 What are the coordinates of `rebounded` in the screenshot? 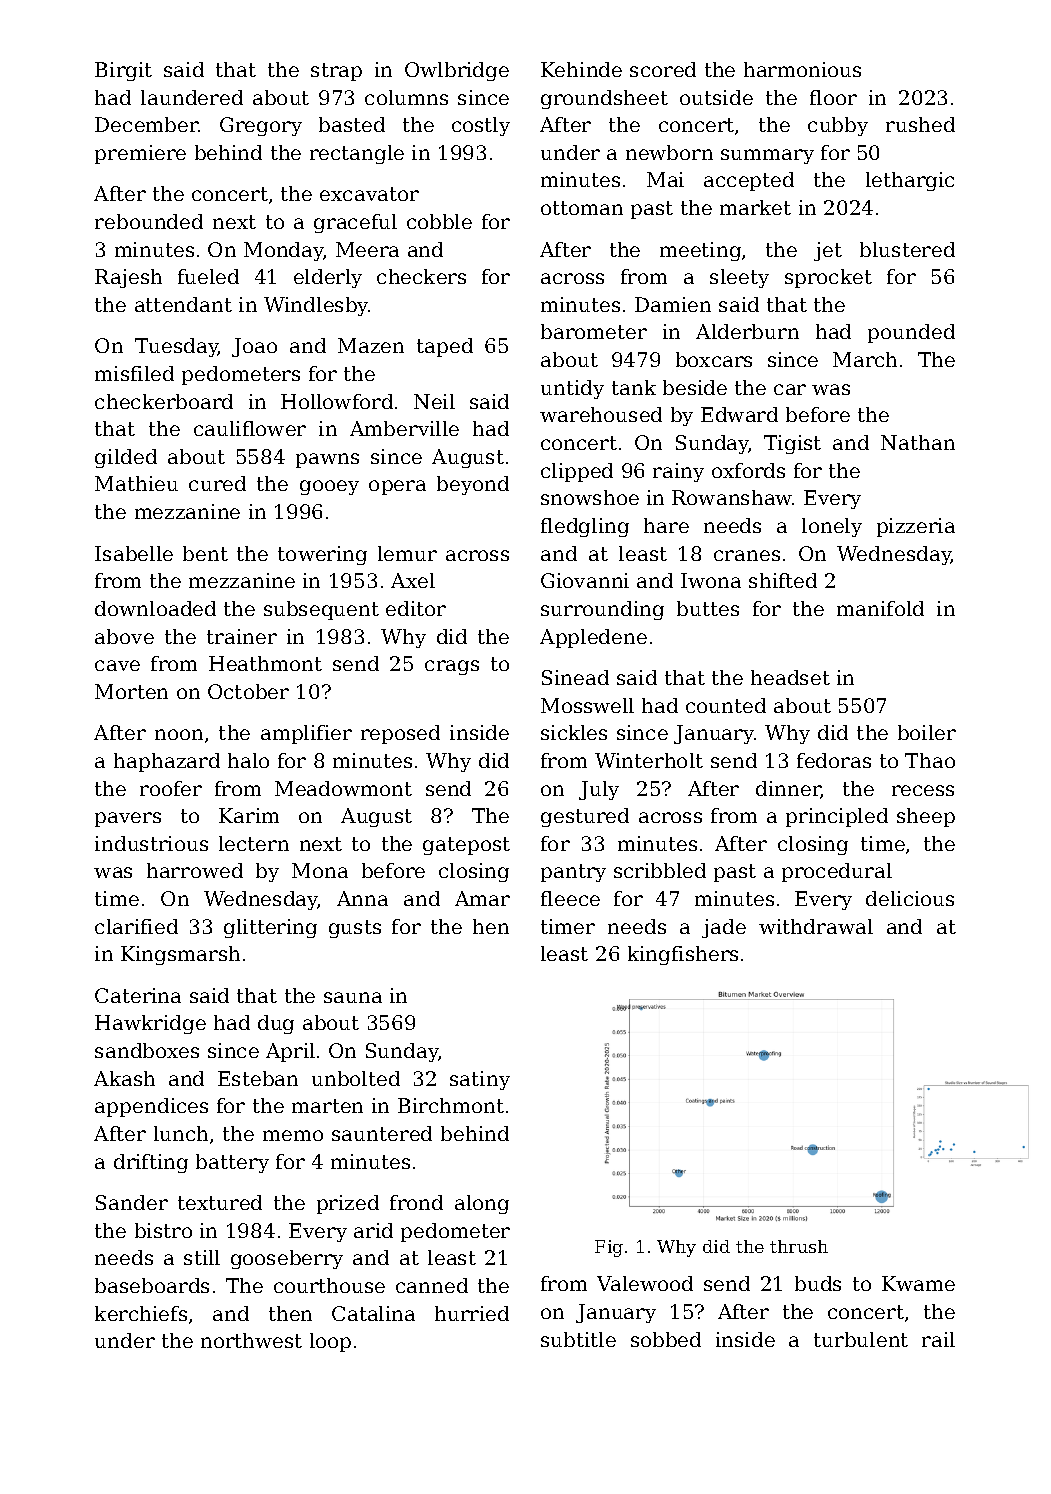 It's located at (149, 221).
